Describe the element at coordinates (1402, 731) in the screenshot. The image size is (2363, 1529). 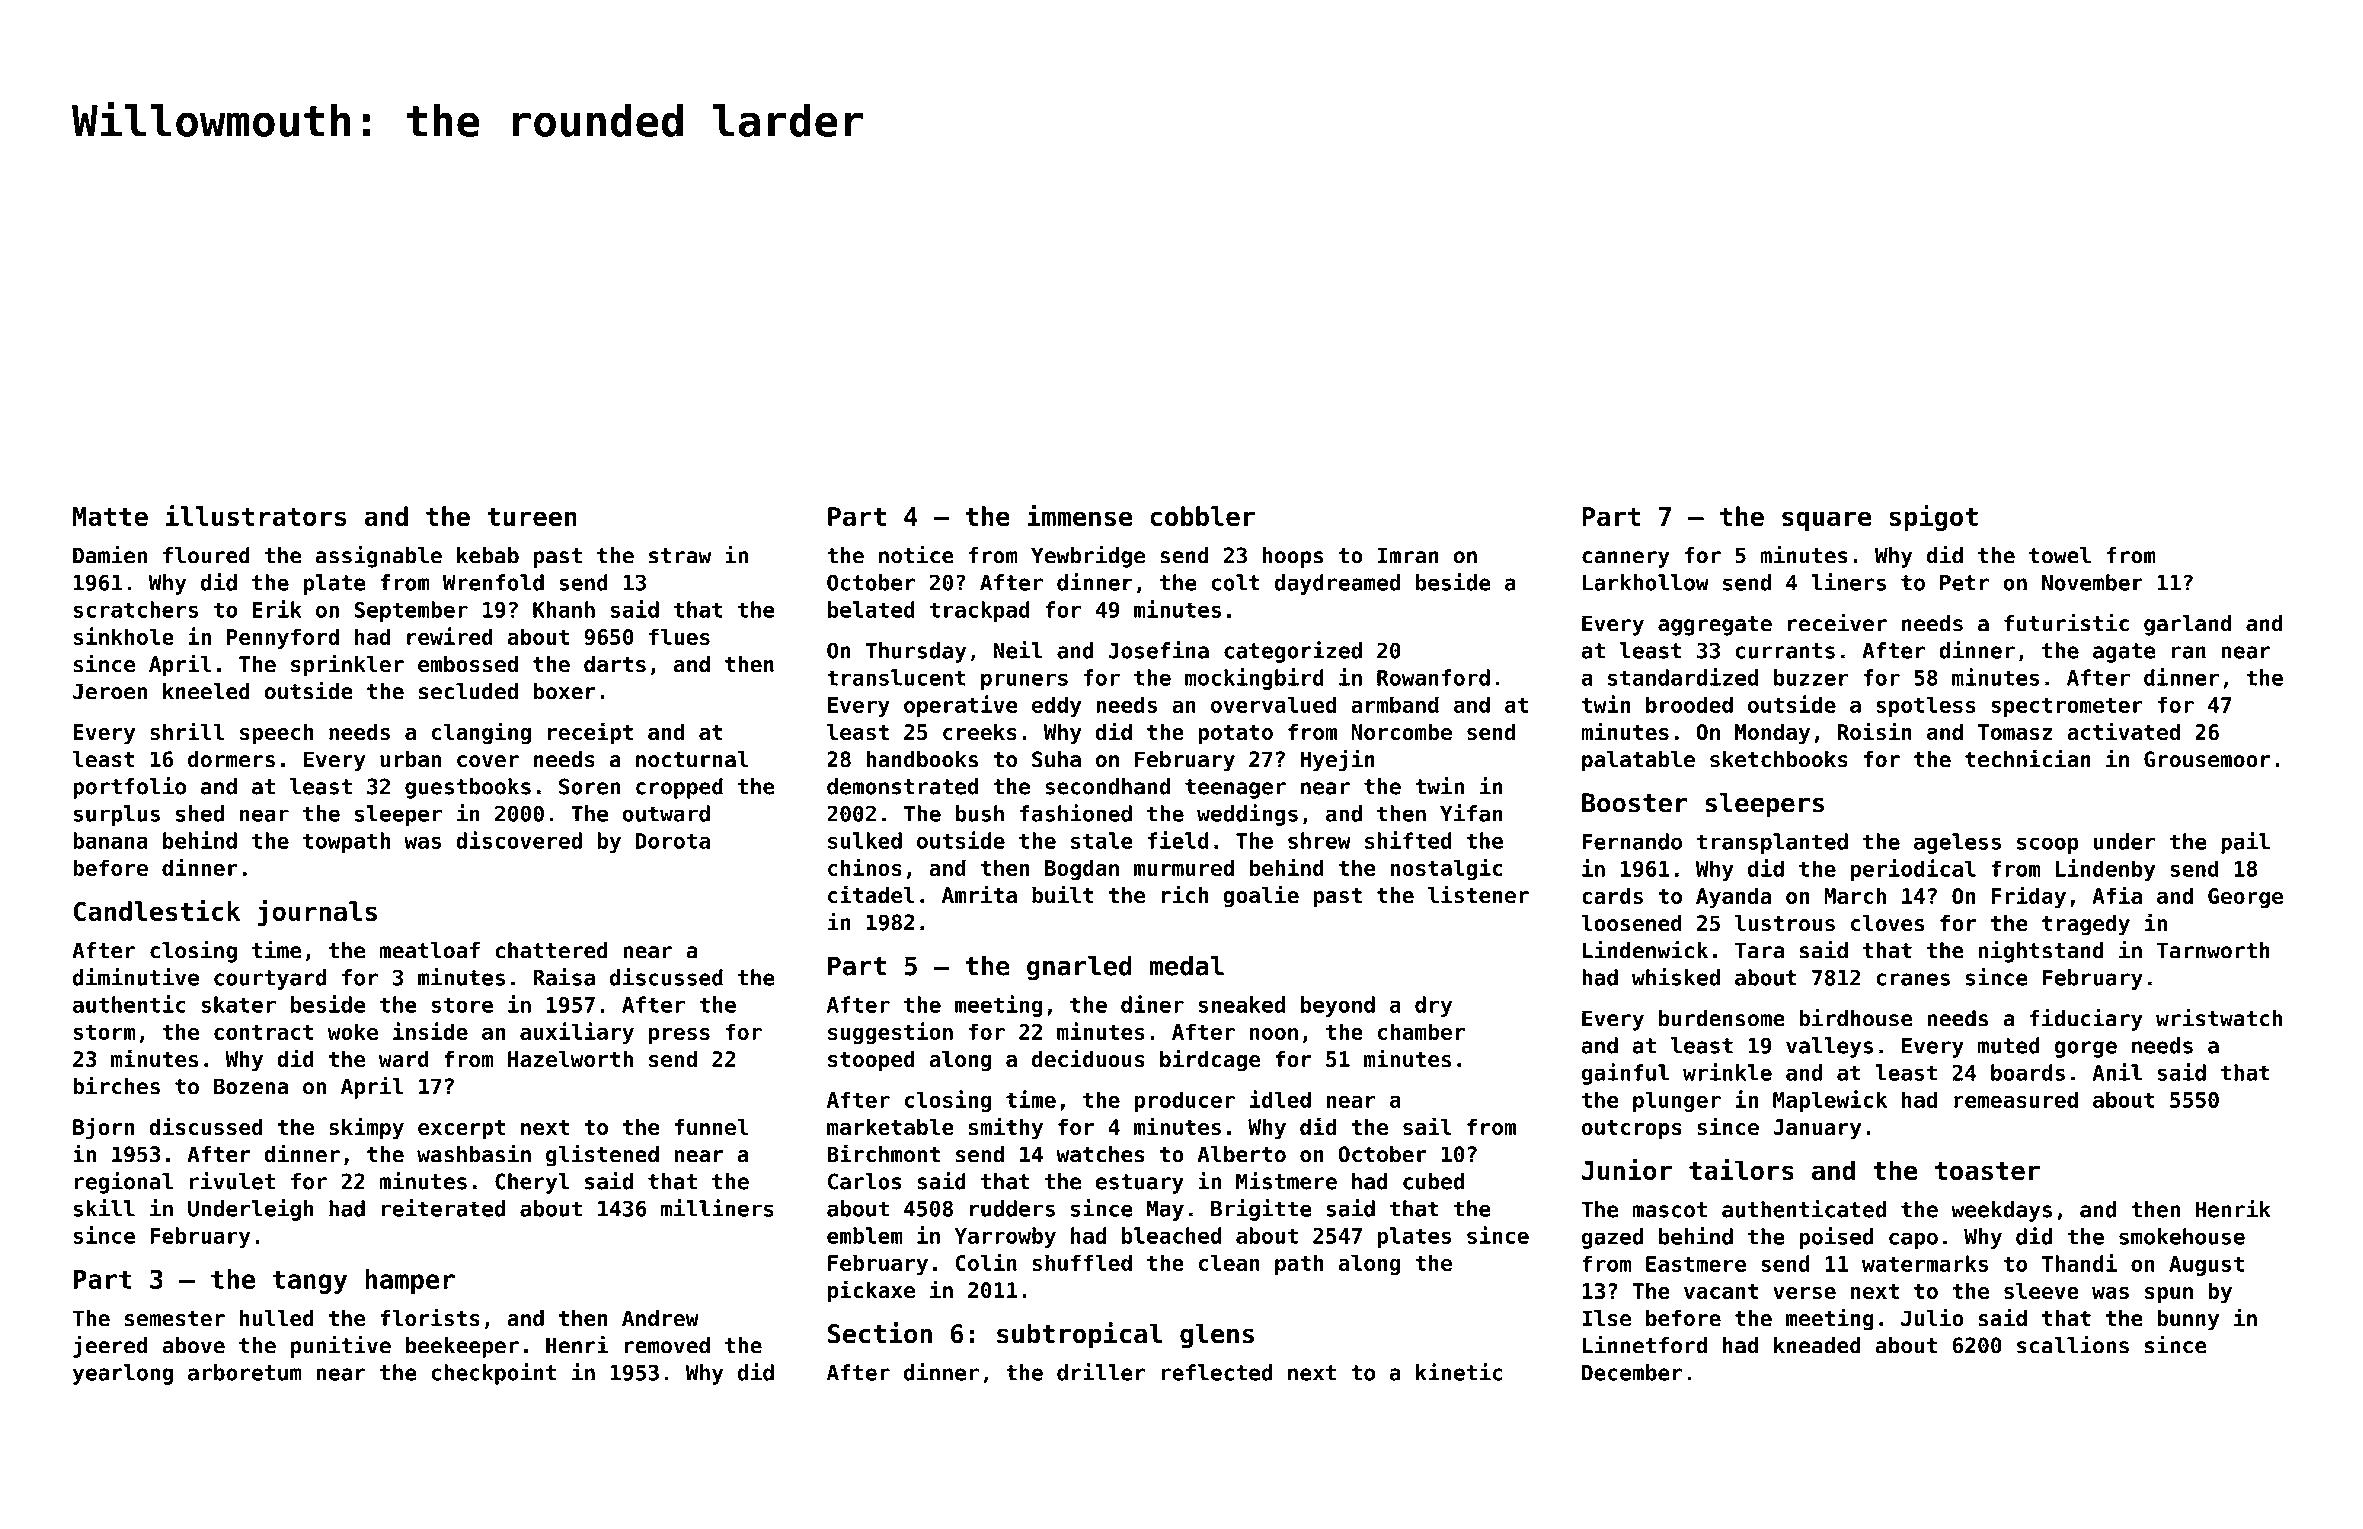
I see `Norcombe` at that location.
